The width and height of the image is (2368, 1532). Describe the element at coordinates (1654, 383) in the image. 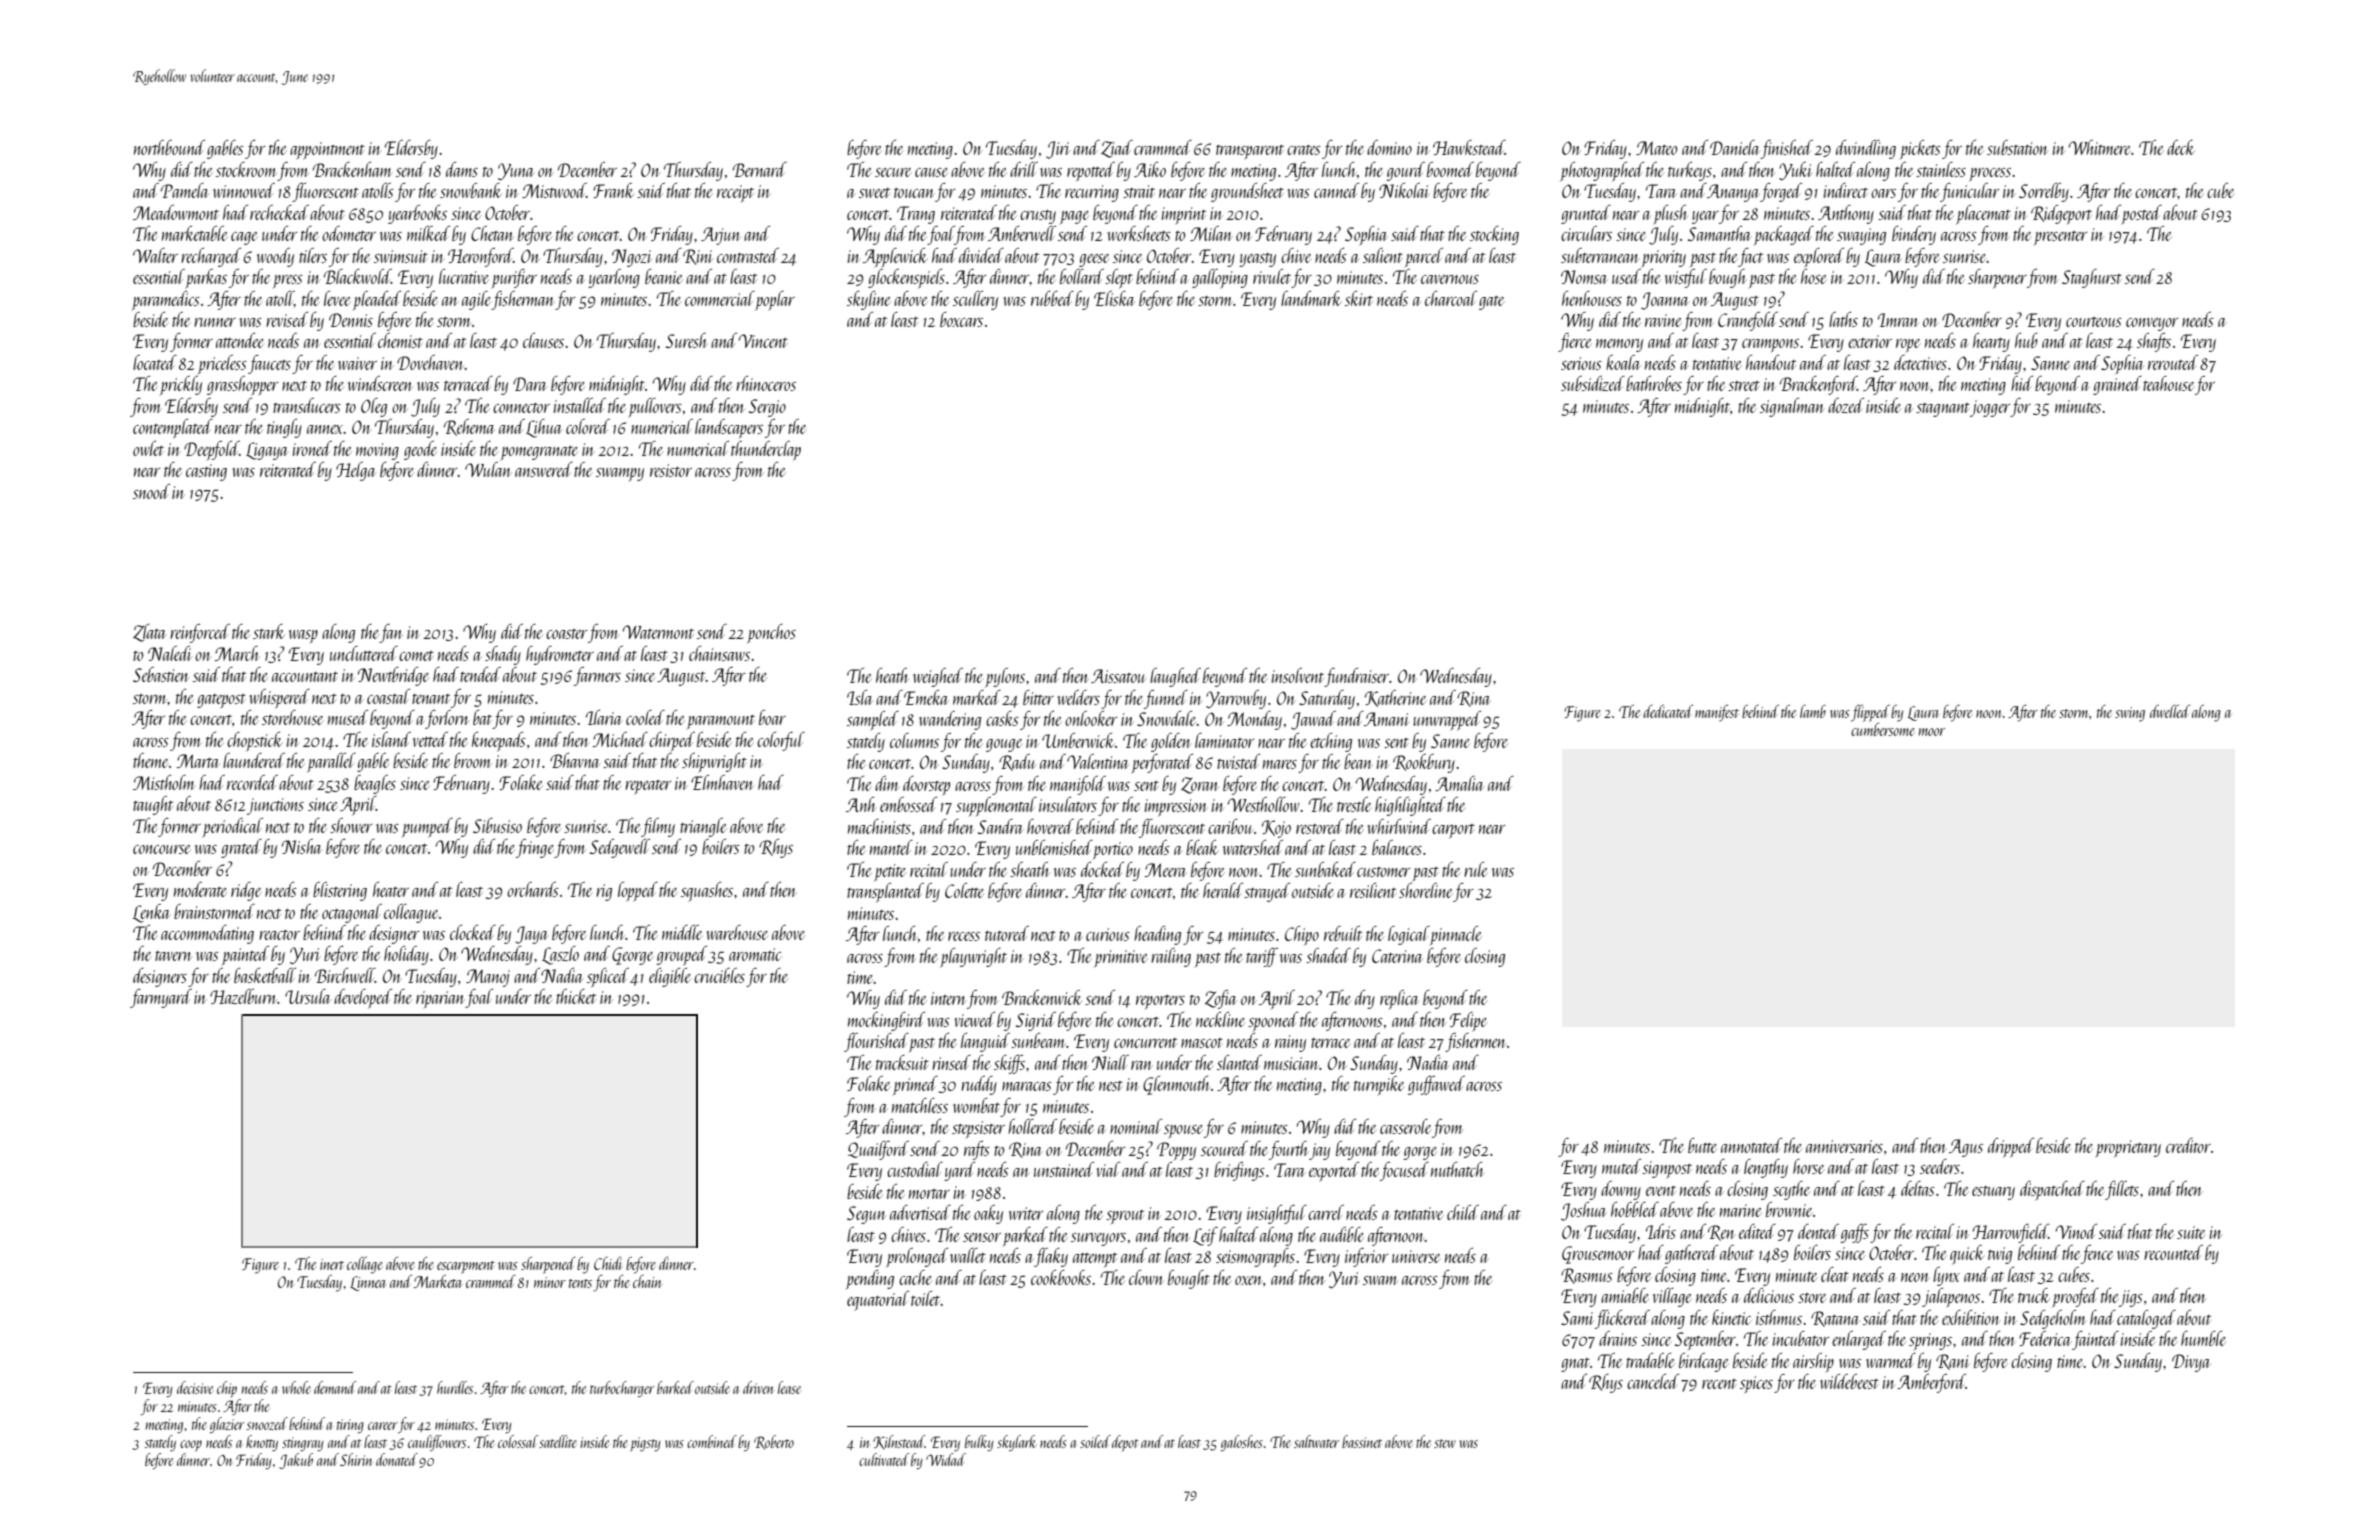

I see `bathrobes` at that location.
